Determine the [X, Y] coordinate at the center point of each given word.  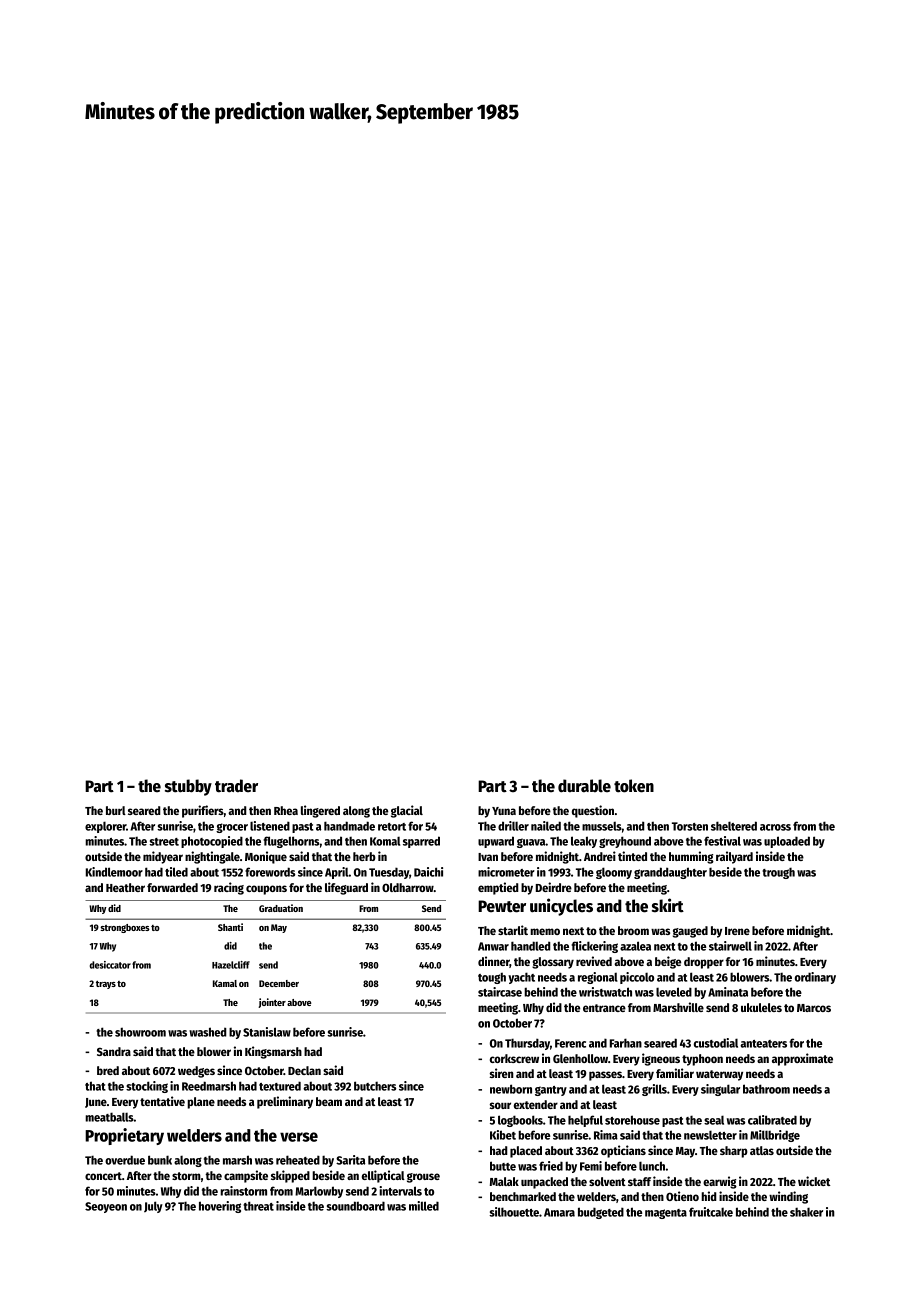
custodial [716, 1043]
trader [236, 786]
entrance [604, 1008]
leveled [674, 992]
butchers [375, 1086]
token [634, 786]
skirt [668, 905]
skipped [290, 1176]
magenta [666, 1214]
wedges [196, 1072]
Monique [266, 857]
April [337, 873]
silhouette [514, 1212]
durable [584, 786]
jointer [272, 1003]
